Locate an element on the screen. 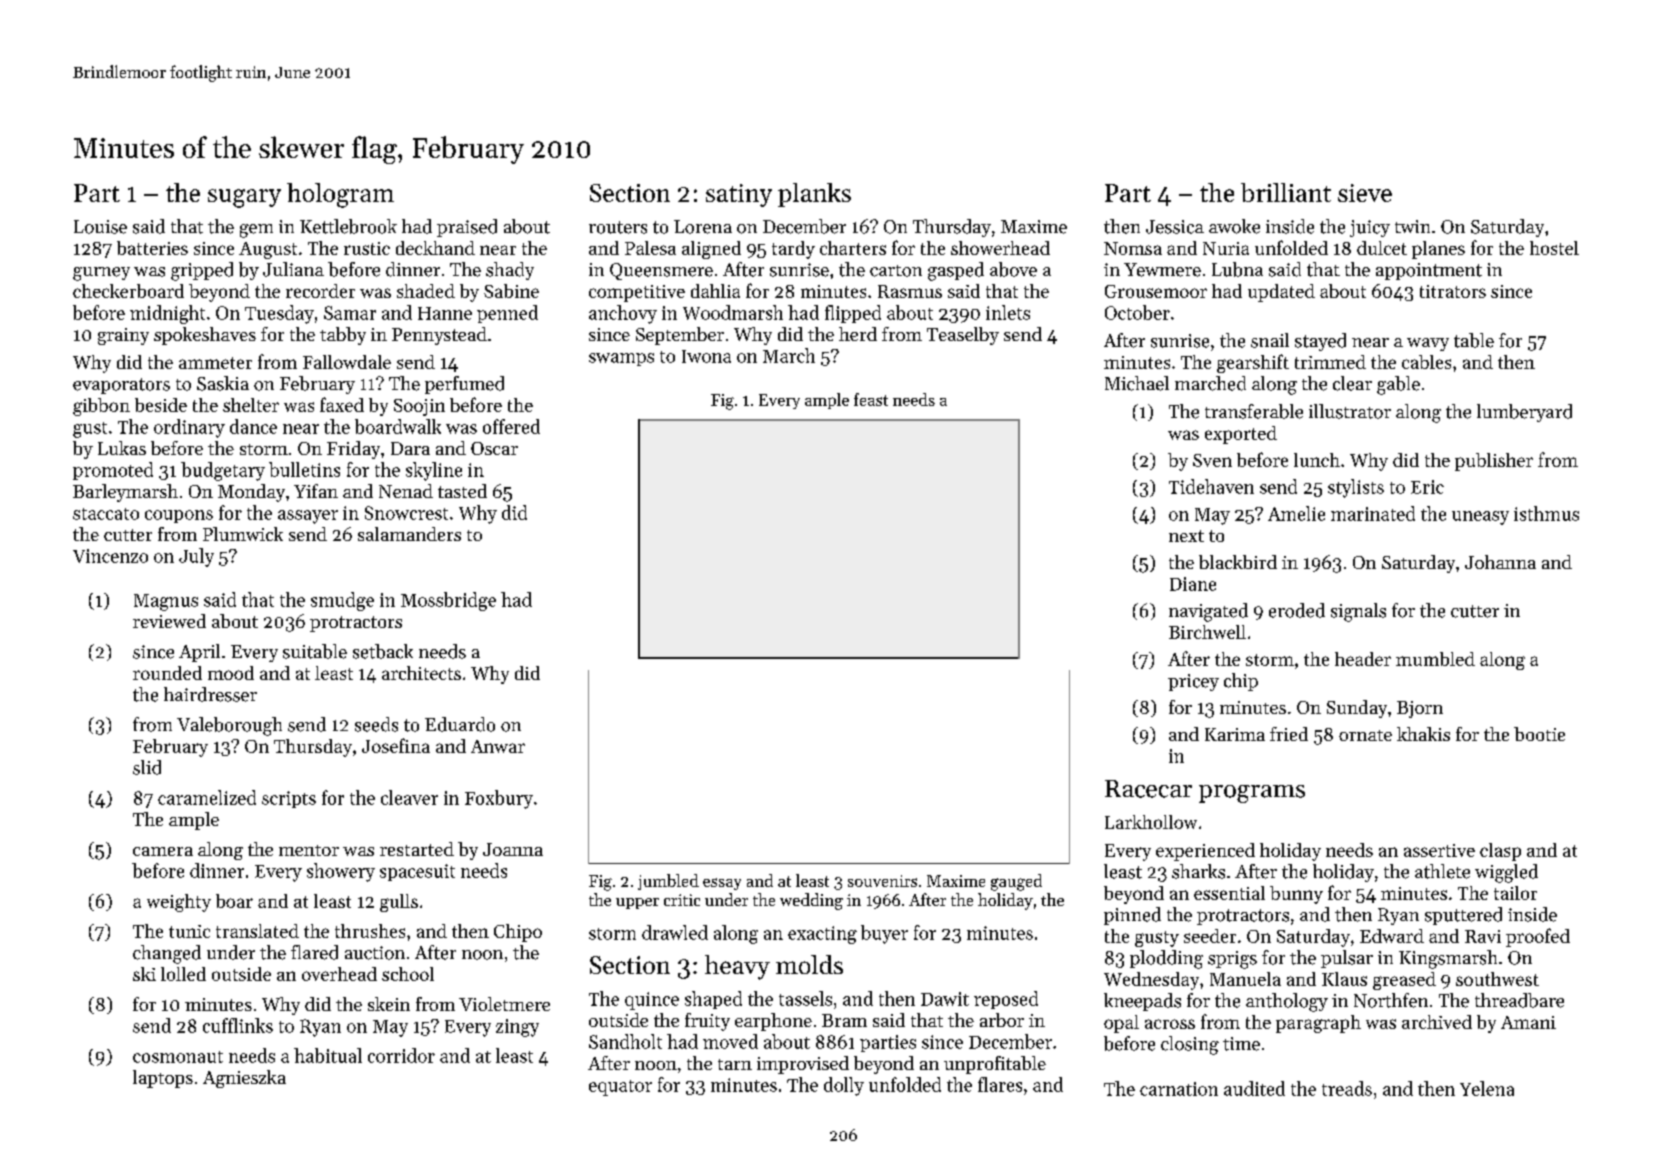 The width and height of the screenshot is (1658, 1172). Agnieszka is located at coordinates (244, 1079).
